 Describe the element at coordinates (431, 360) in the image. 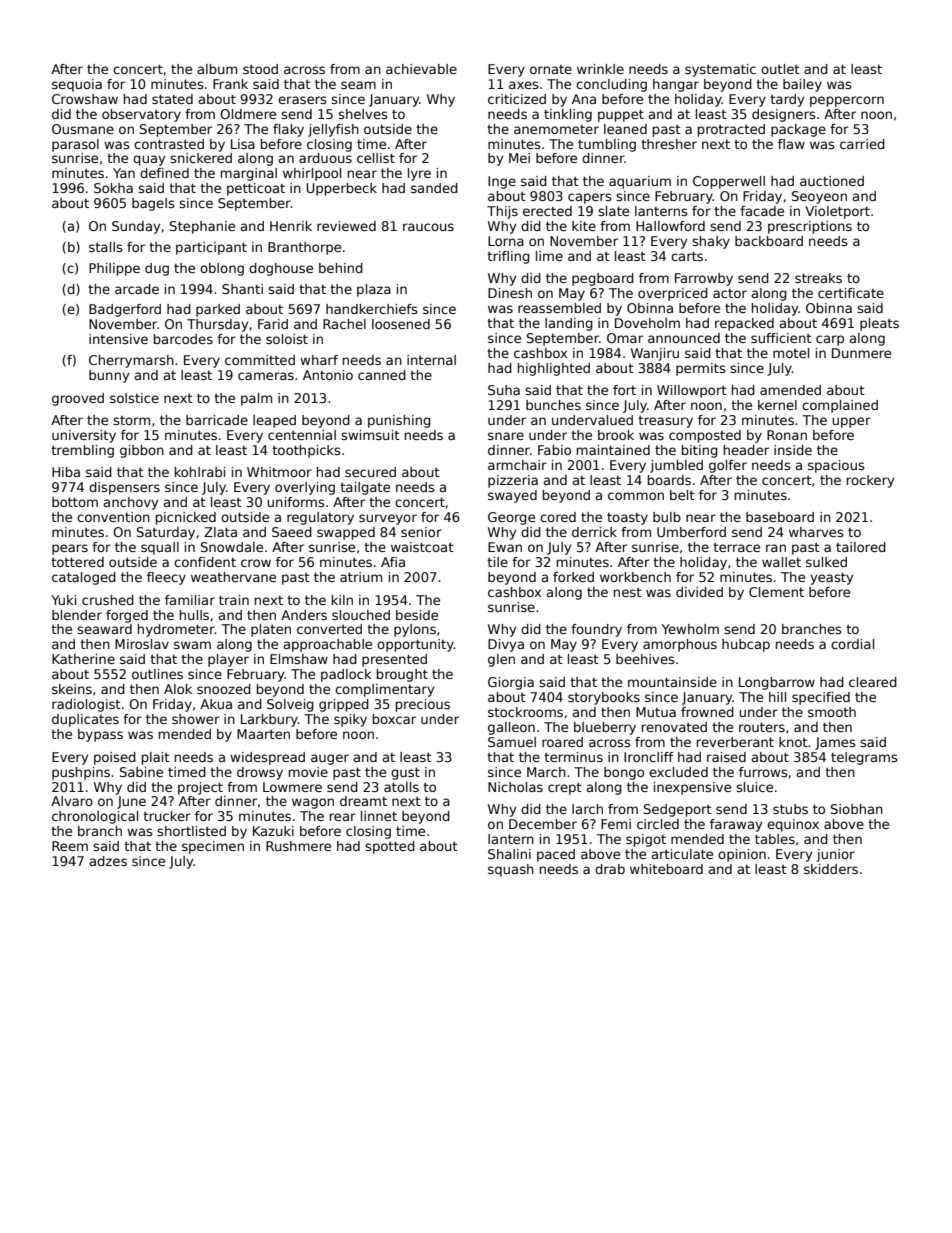

I see `internal` at that location.
